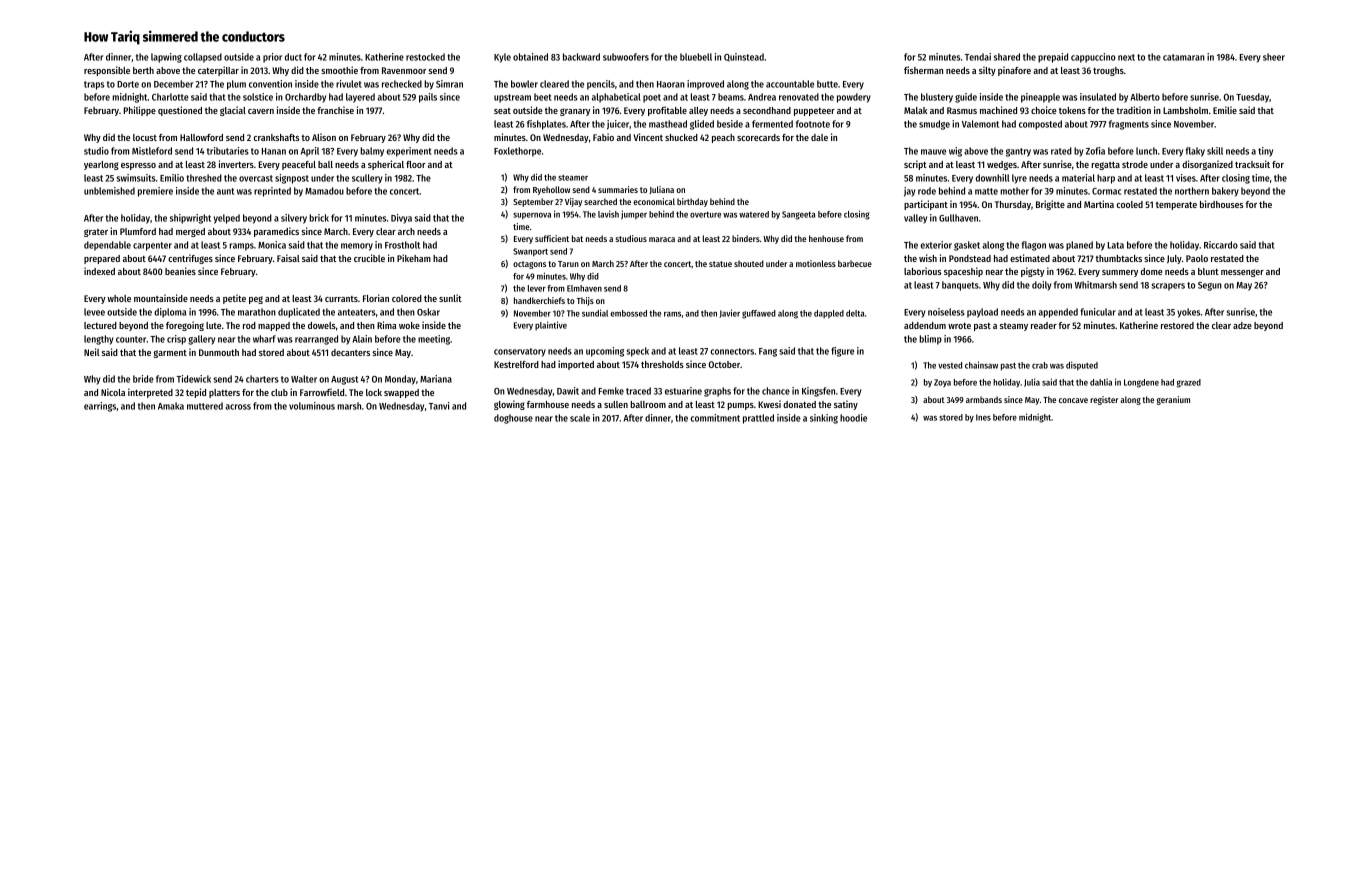 Image resolution: width=1372 pixels, height=887 pixels. Describe the element at coordinates (824, 419) in the document. I see `sinking` at that location.
